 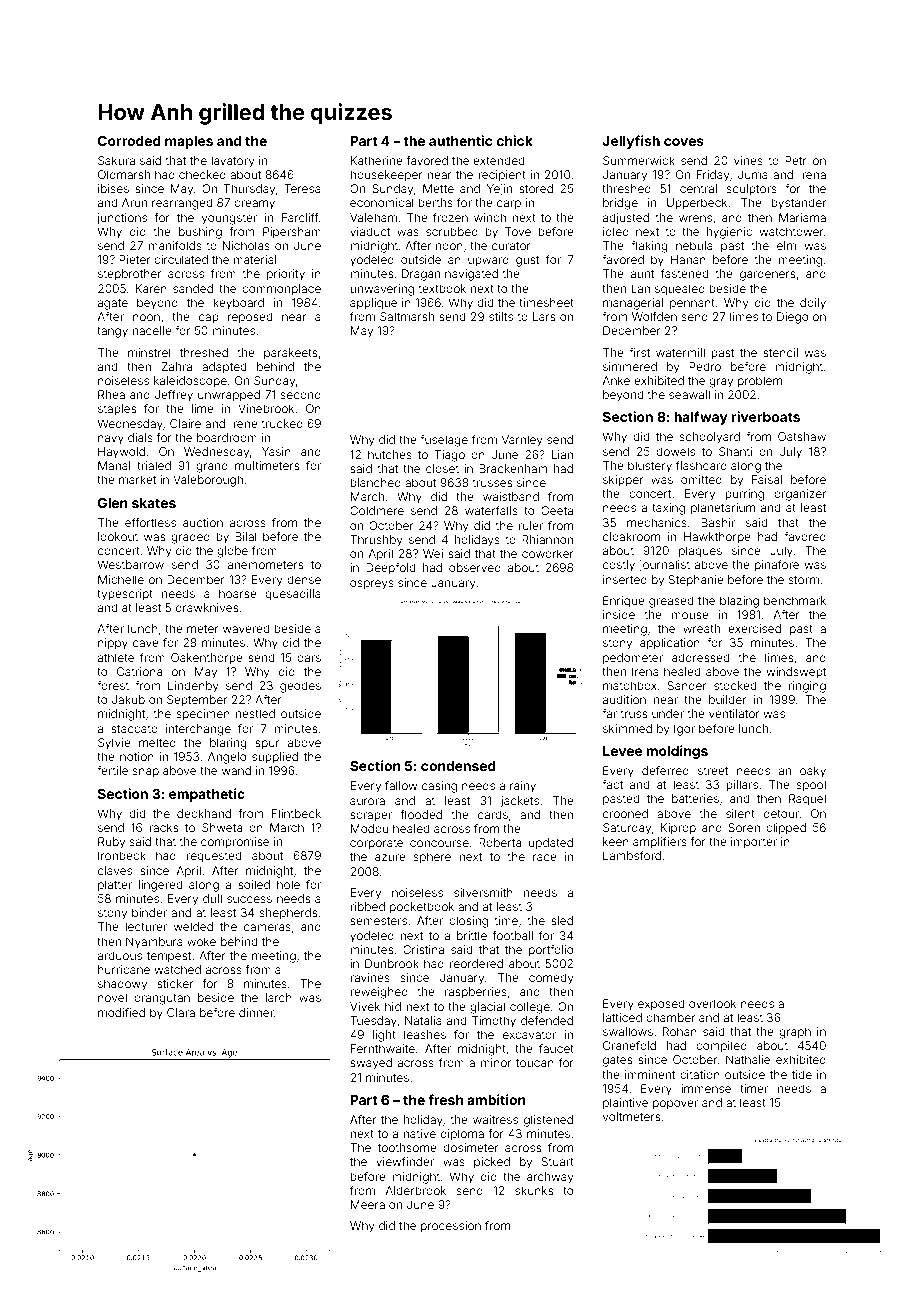 I want to click on Bilal, so click(x=246, y=536).
